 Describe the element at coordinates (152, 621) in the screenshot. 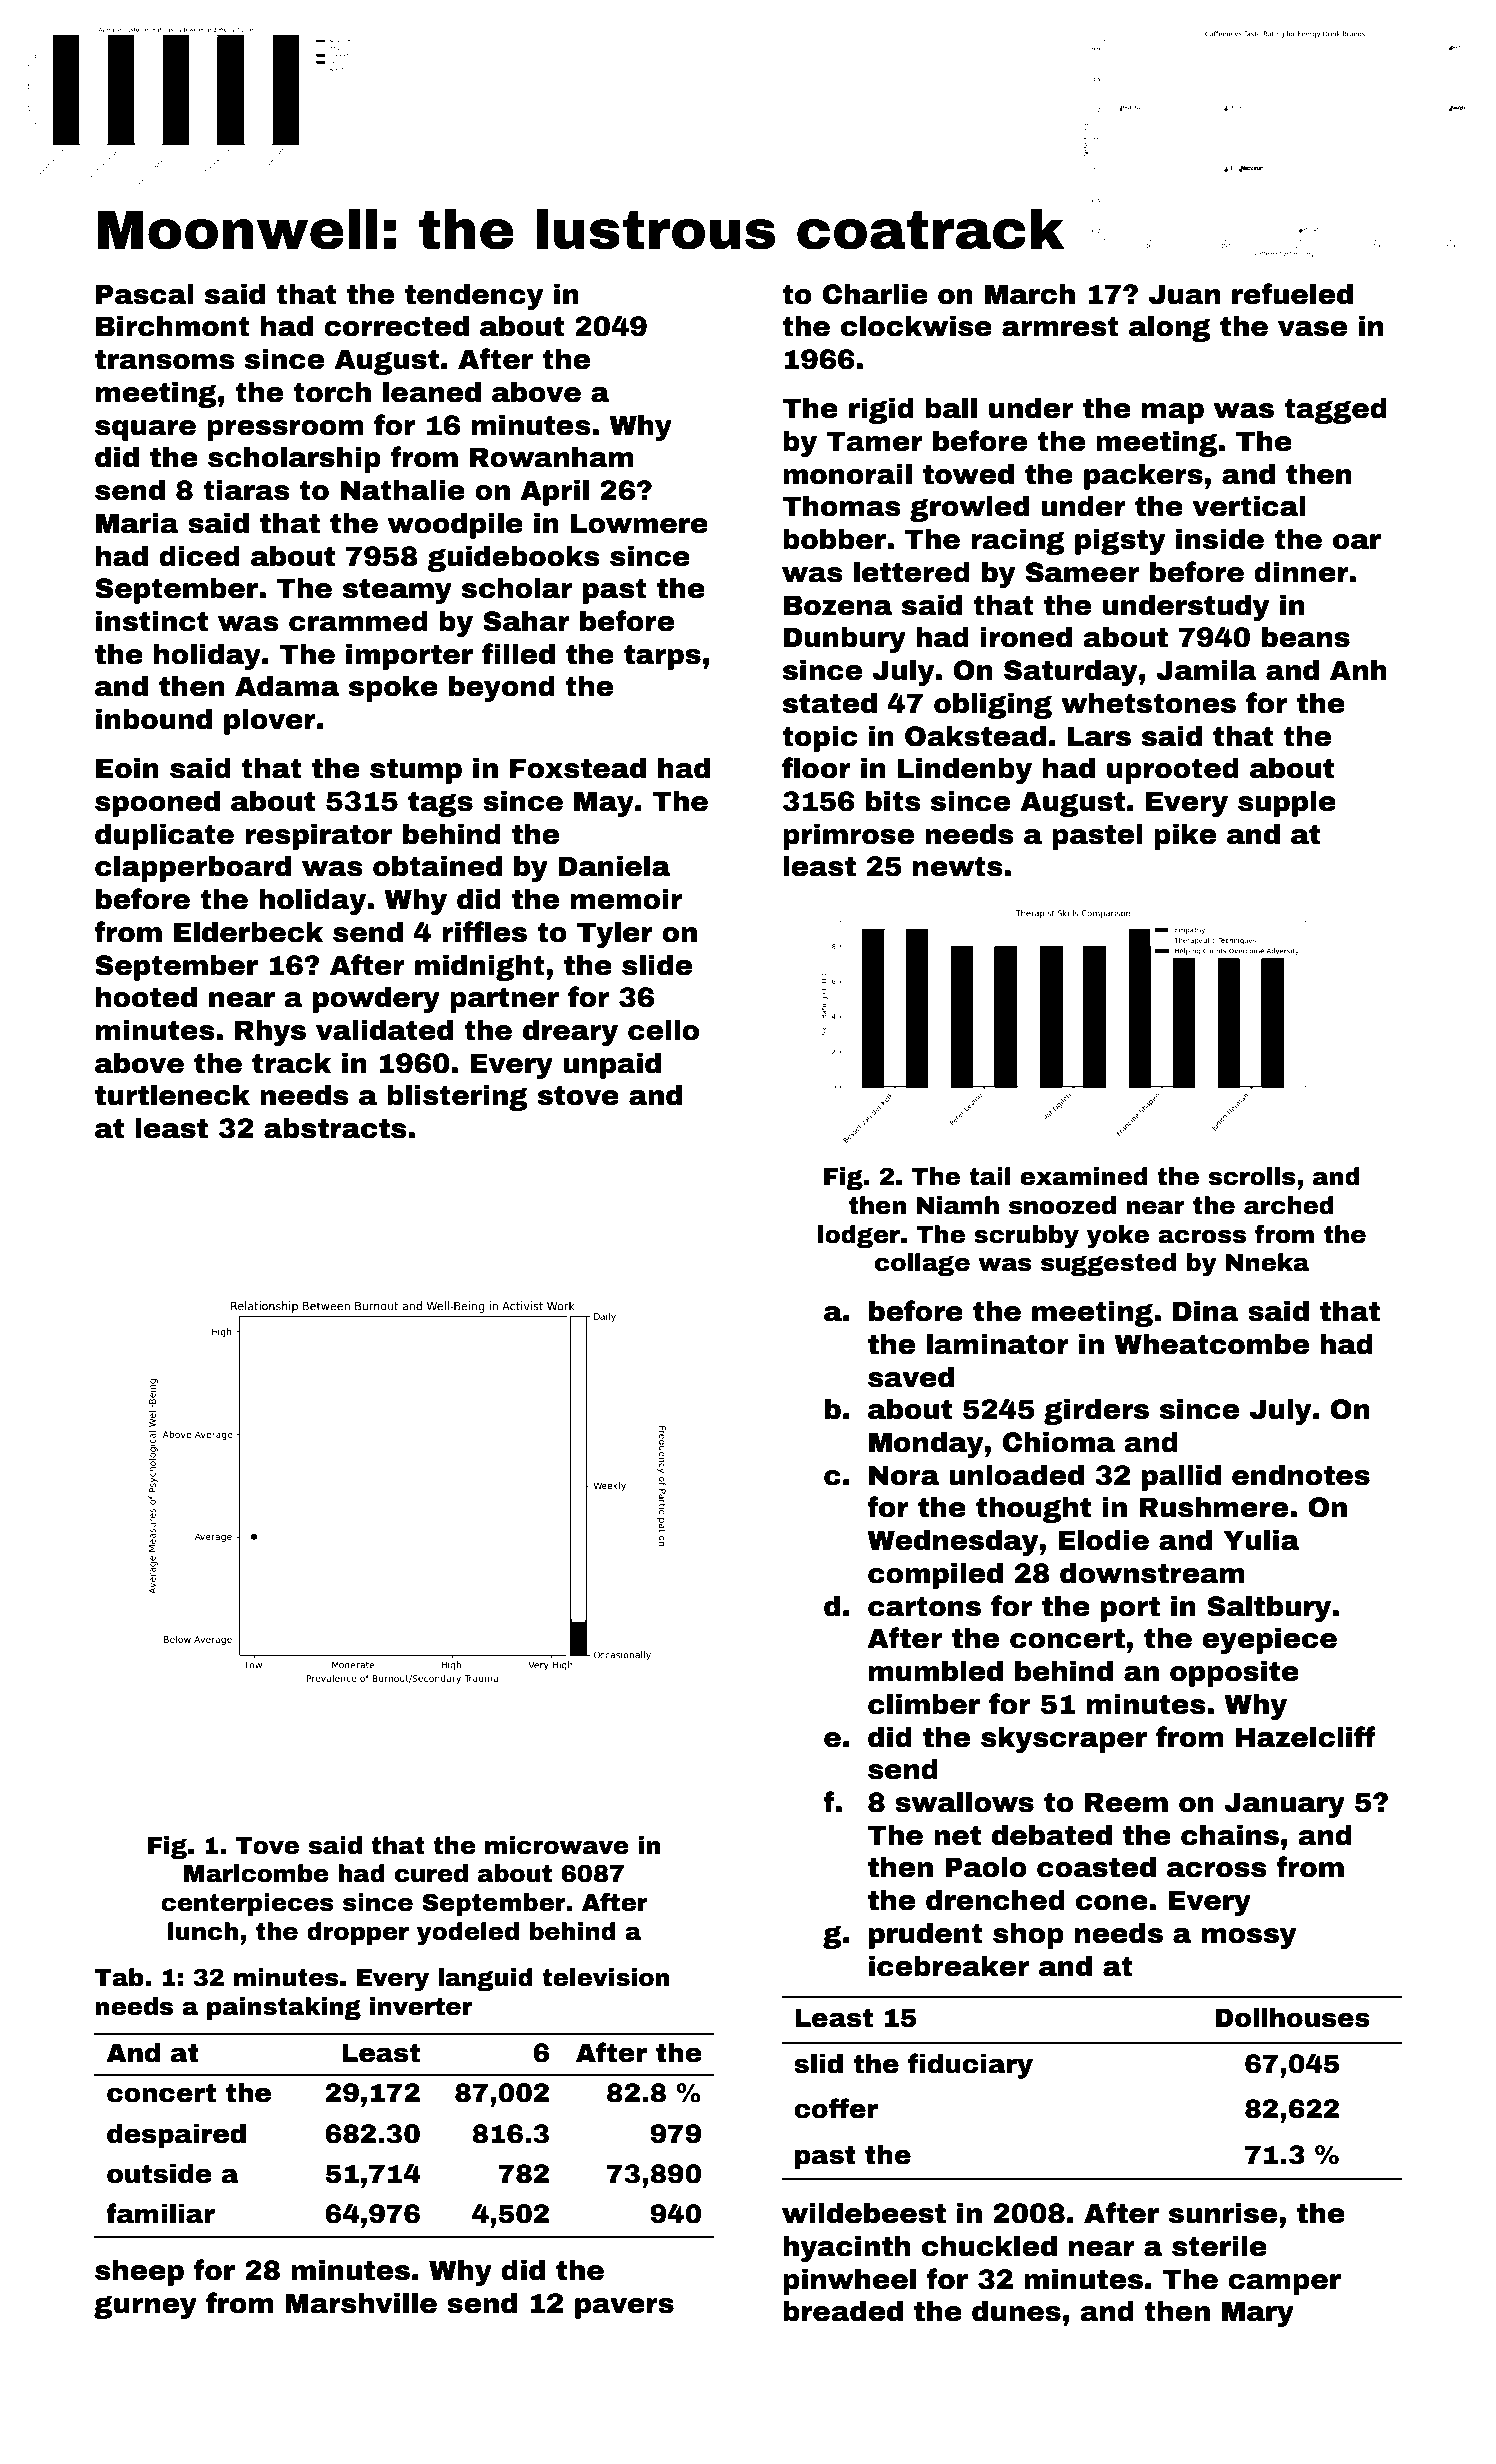

I see `instinct` at that location.
